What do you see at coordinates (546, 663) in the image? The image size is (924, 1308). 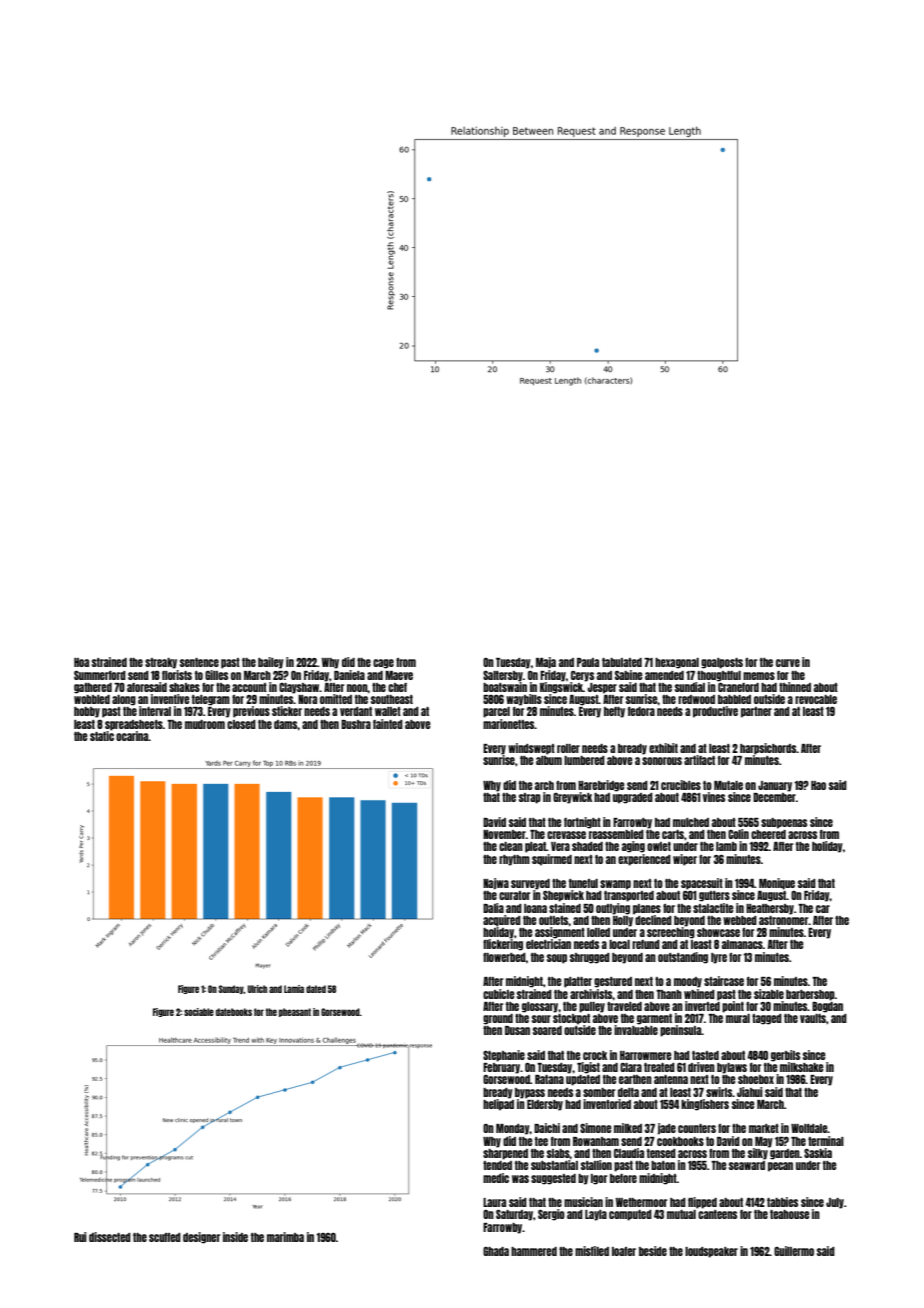 I see `Maja` at bounding box center [546, 663].
